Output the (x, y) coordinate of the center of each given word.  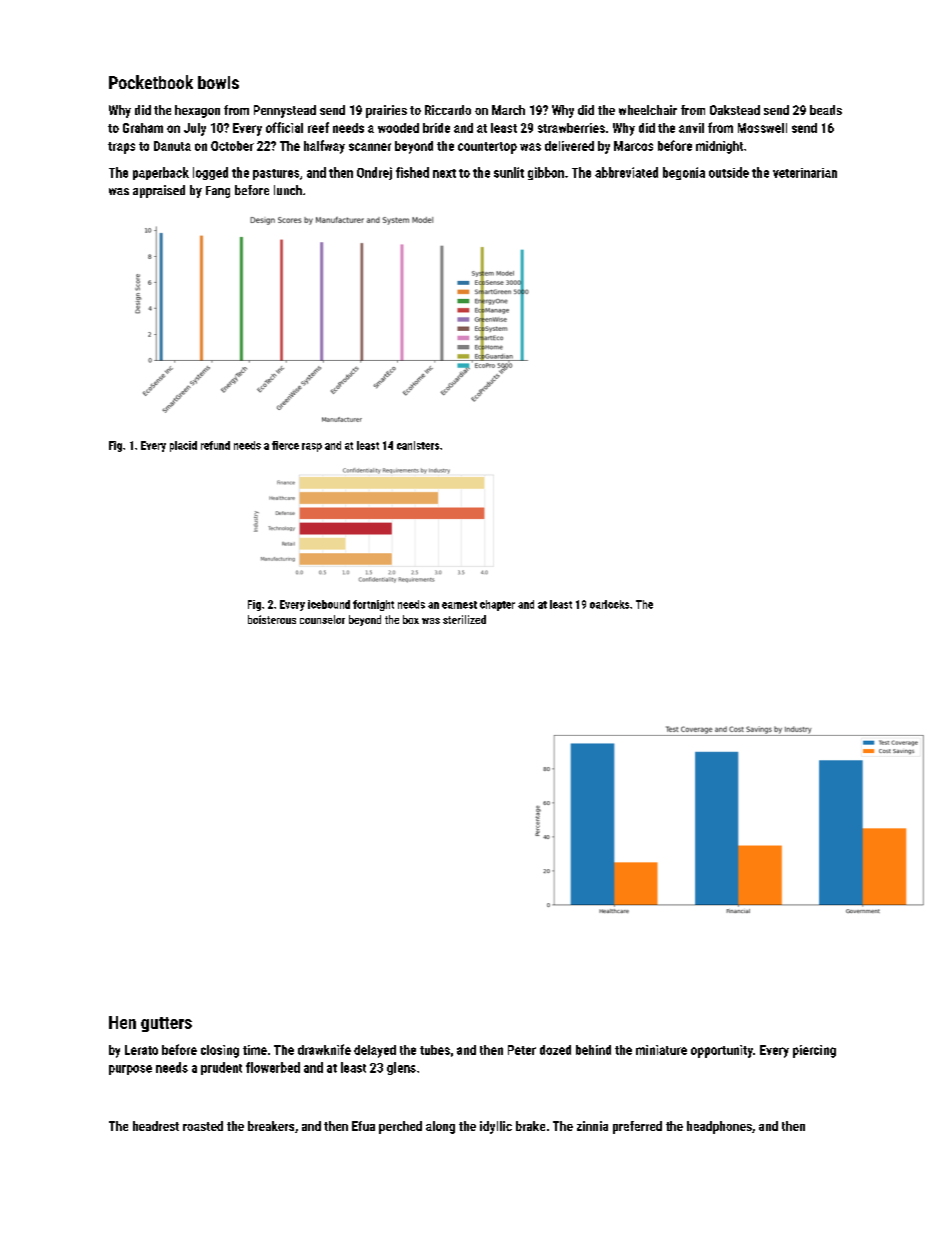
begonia (684, 173)
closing (220, 1051)
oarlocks (609, 604)
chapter (497, 605)
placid (183, 446)
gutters (166, 1024)
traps (121, 148)
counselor (322, 619)
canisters (418, 445)
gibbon (546, 173)
